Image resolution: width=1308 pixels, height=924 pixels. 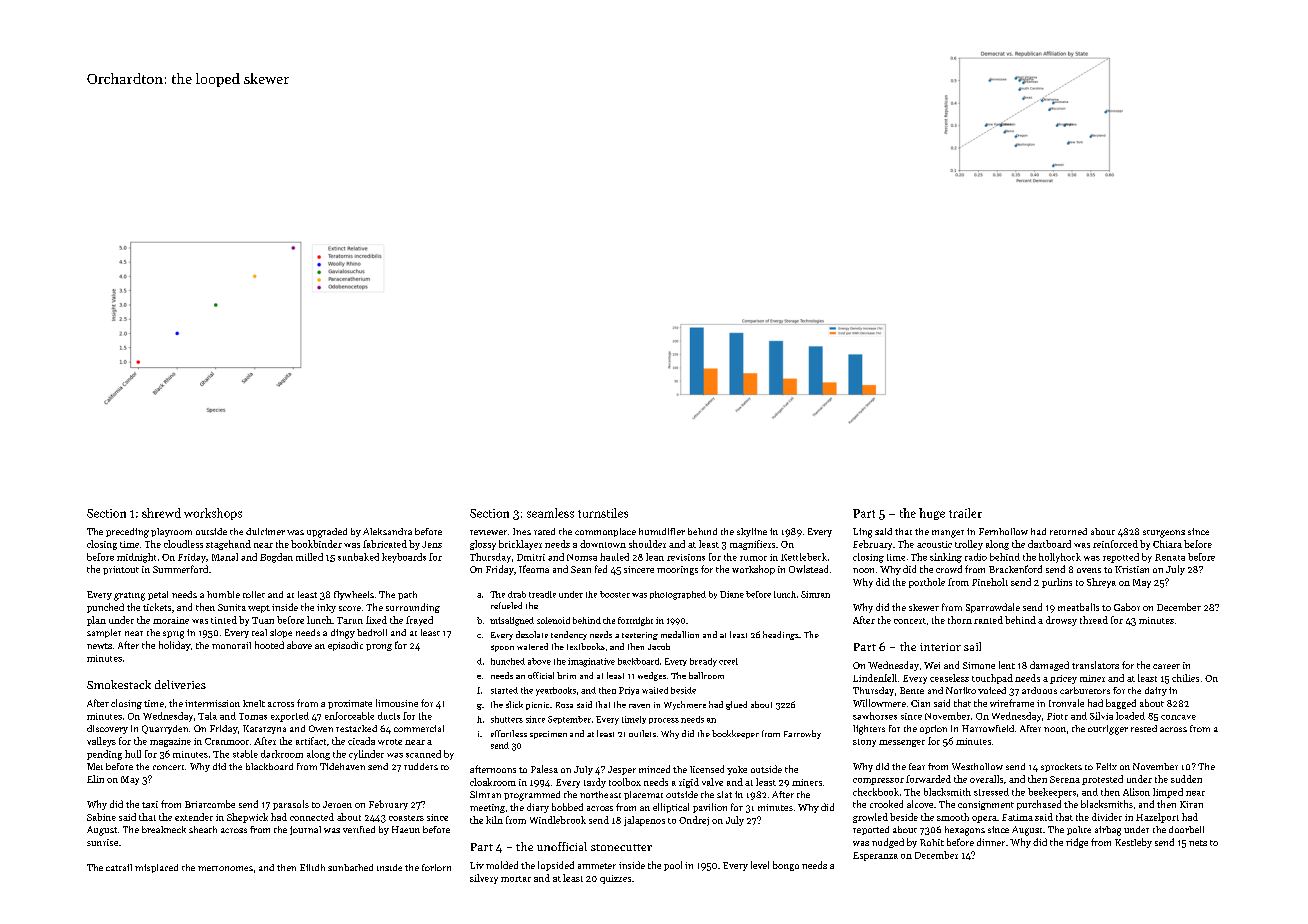 I want to click on sudden, so click(x=1186, y=779).
